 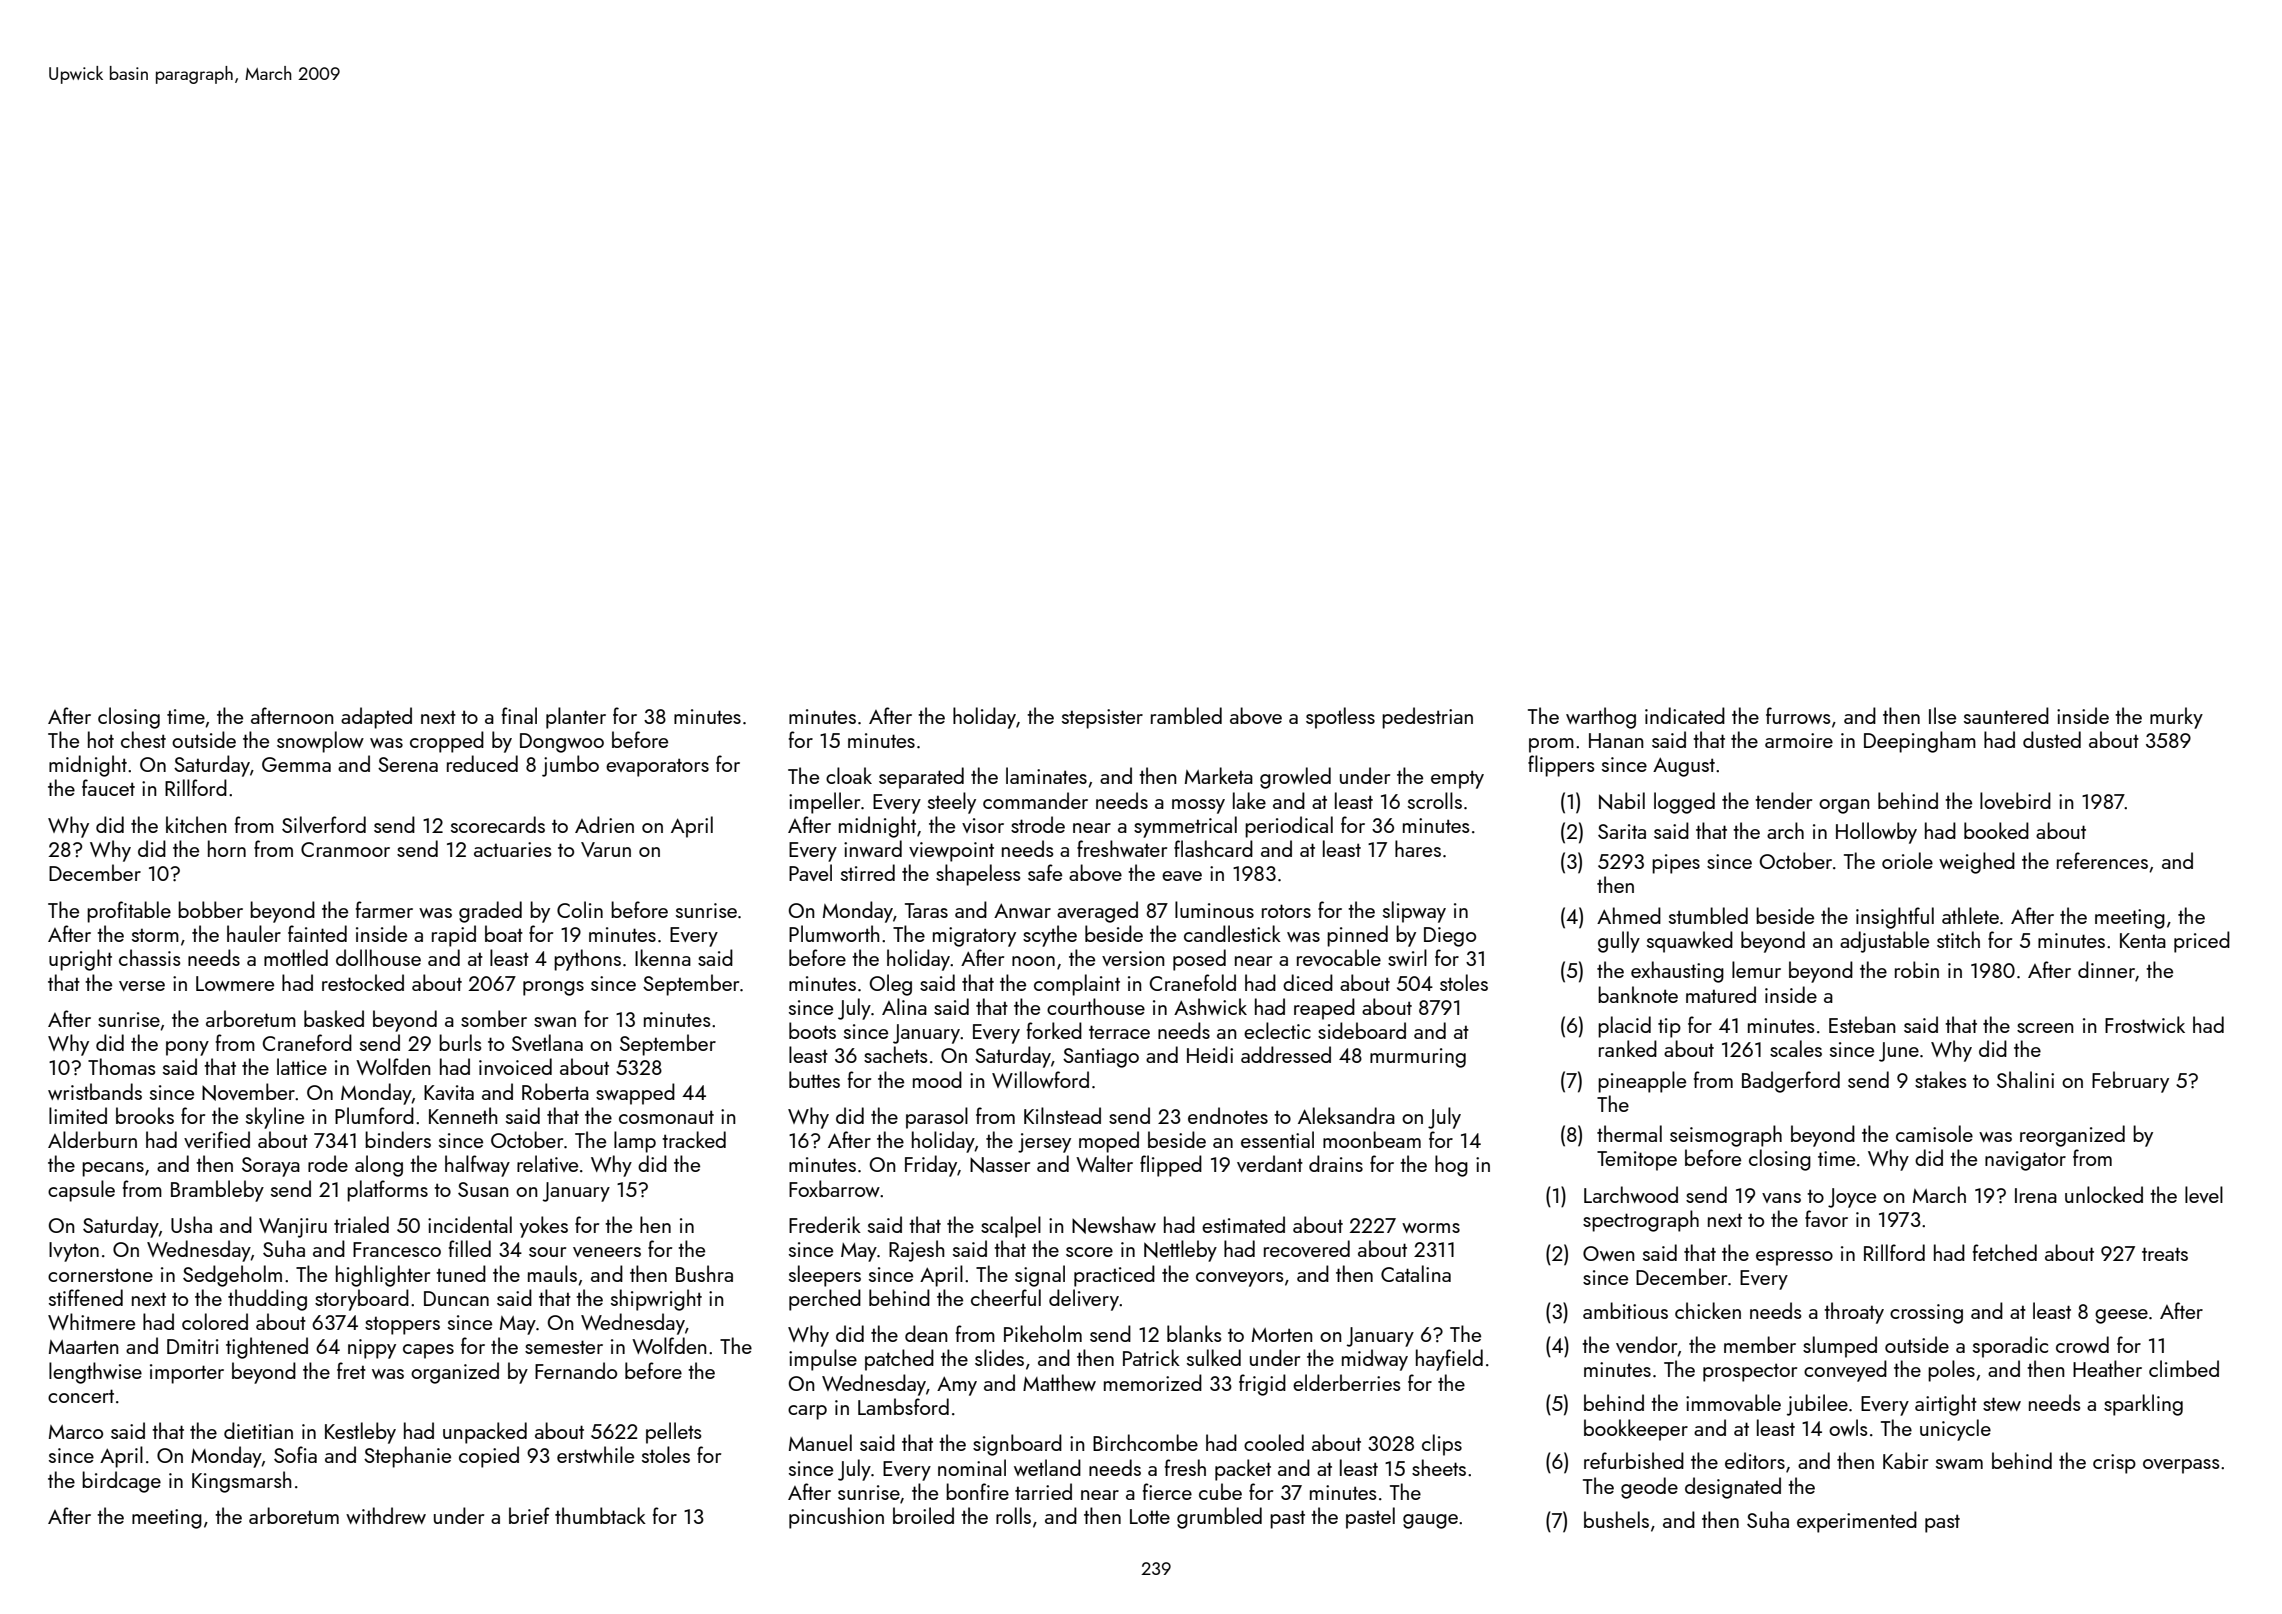 I want to click on indicated, so click(x=1685, y=715).
